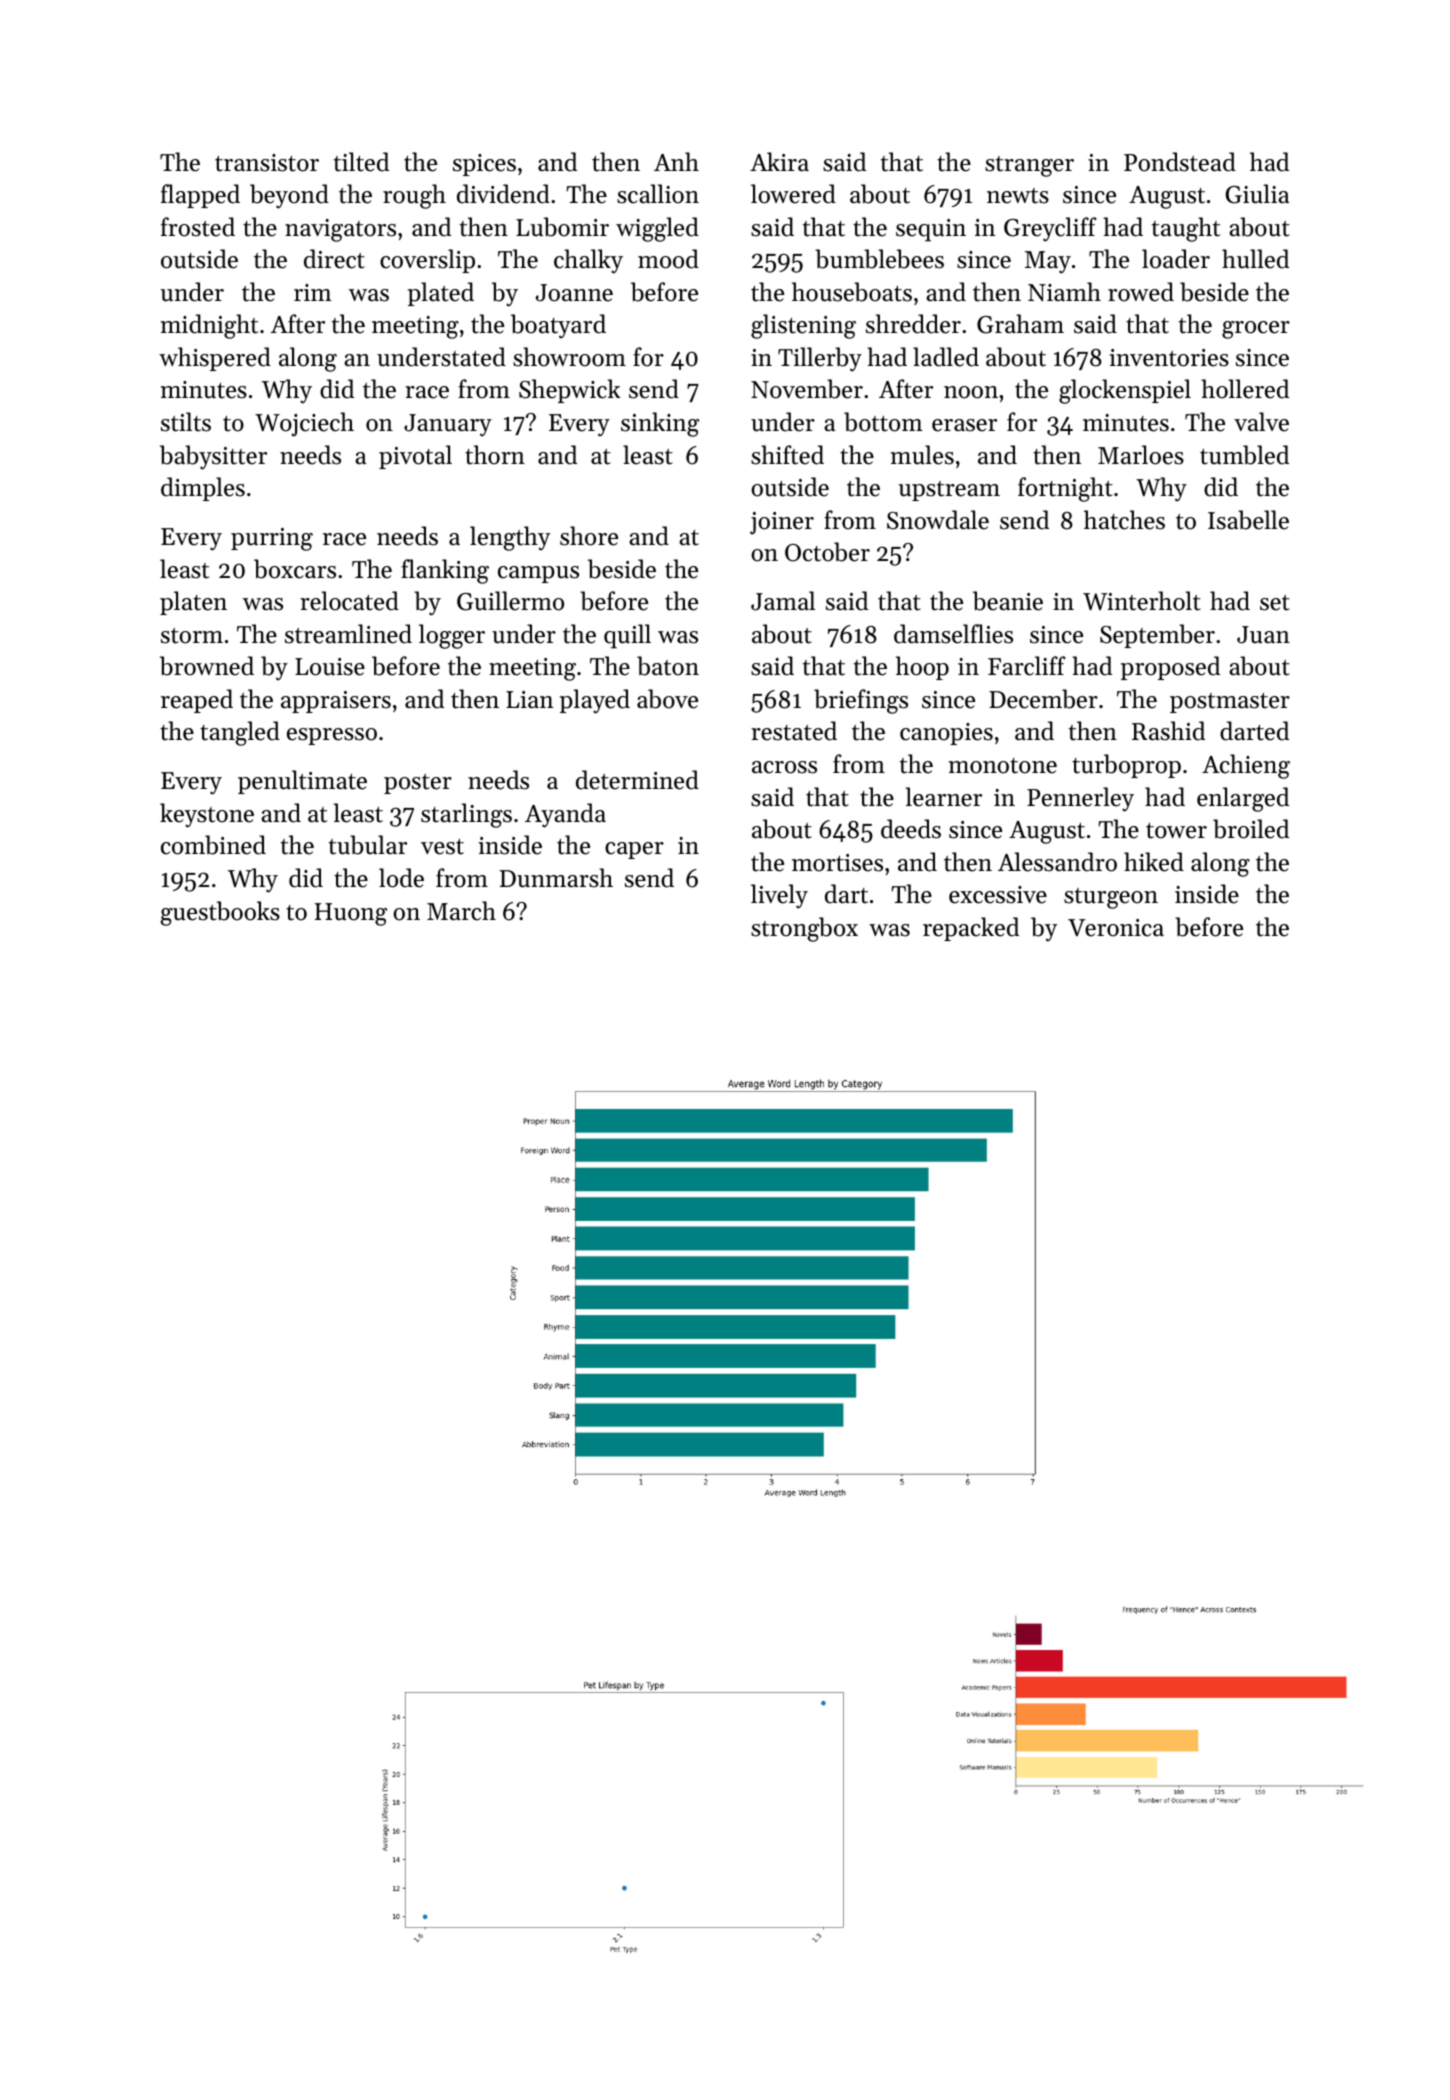 This page has width=1450, height=2100. What do you see at coordinates (589, 536) in the page?
I see `shore` at bounding box center [589, 536].
